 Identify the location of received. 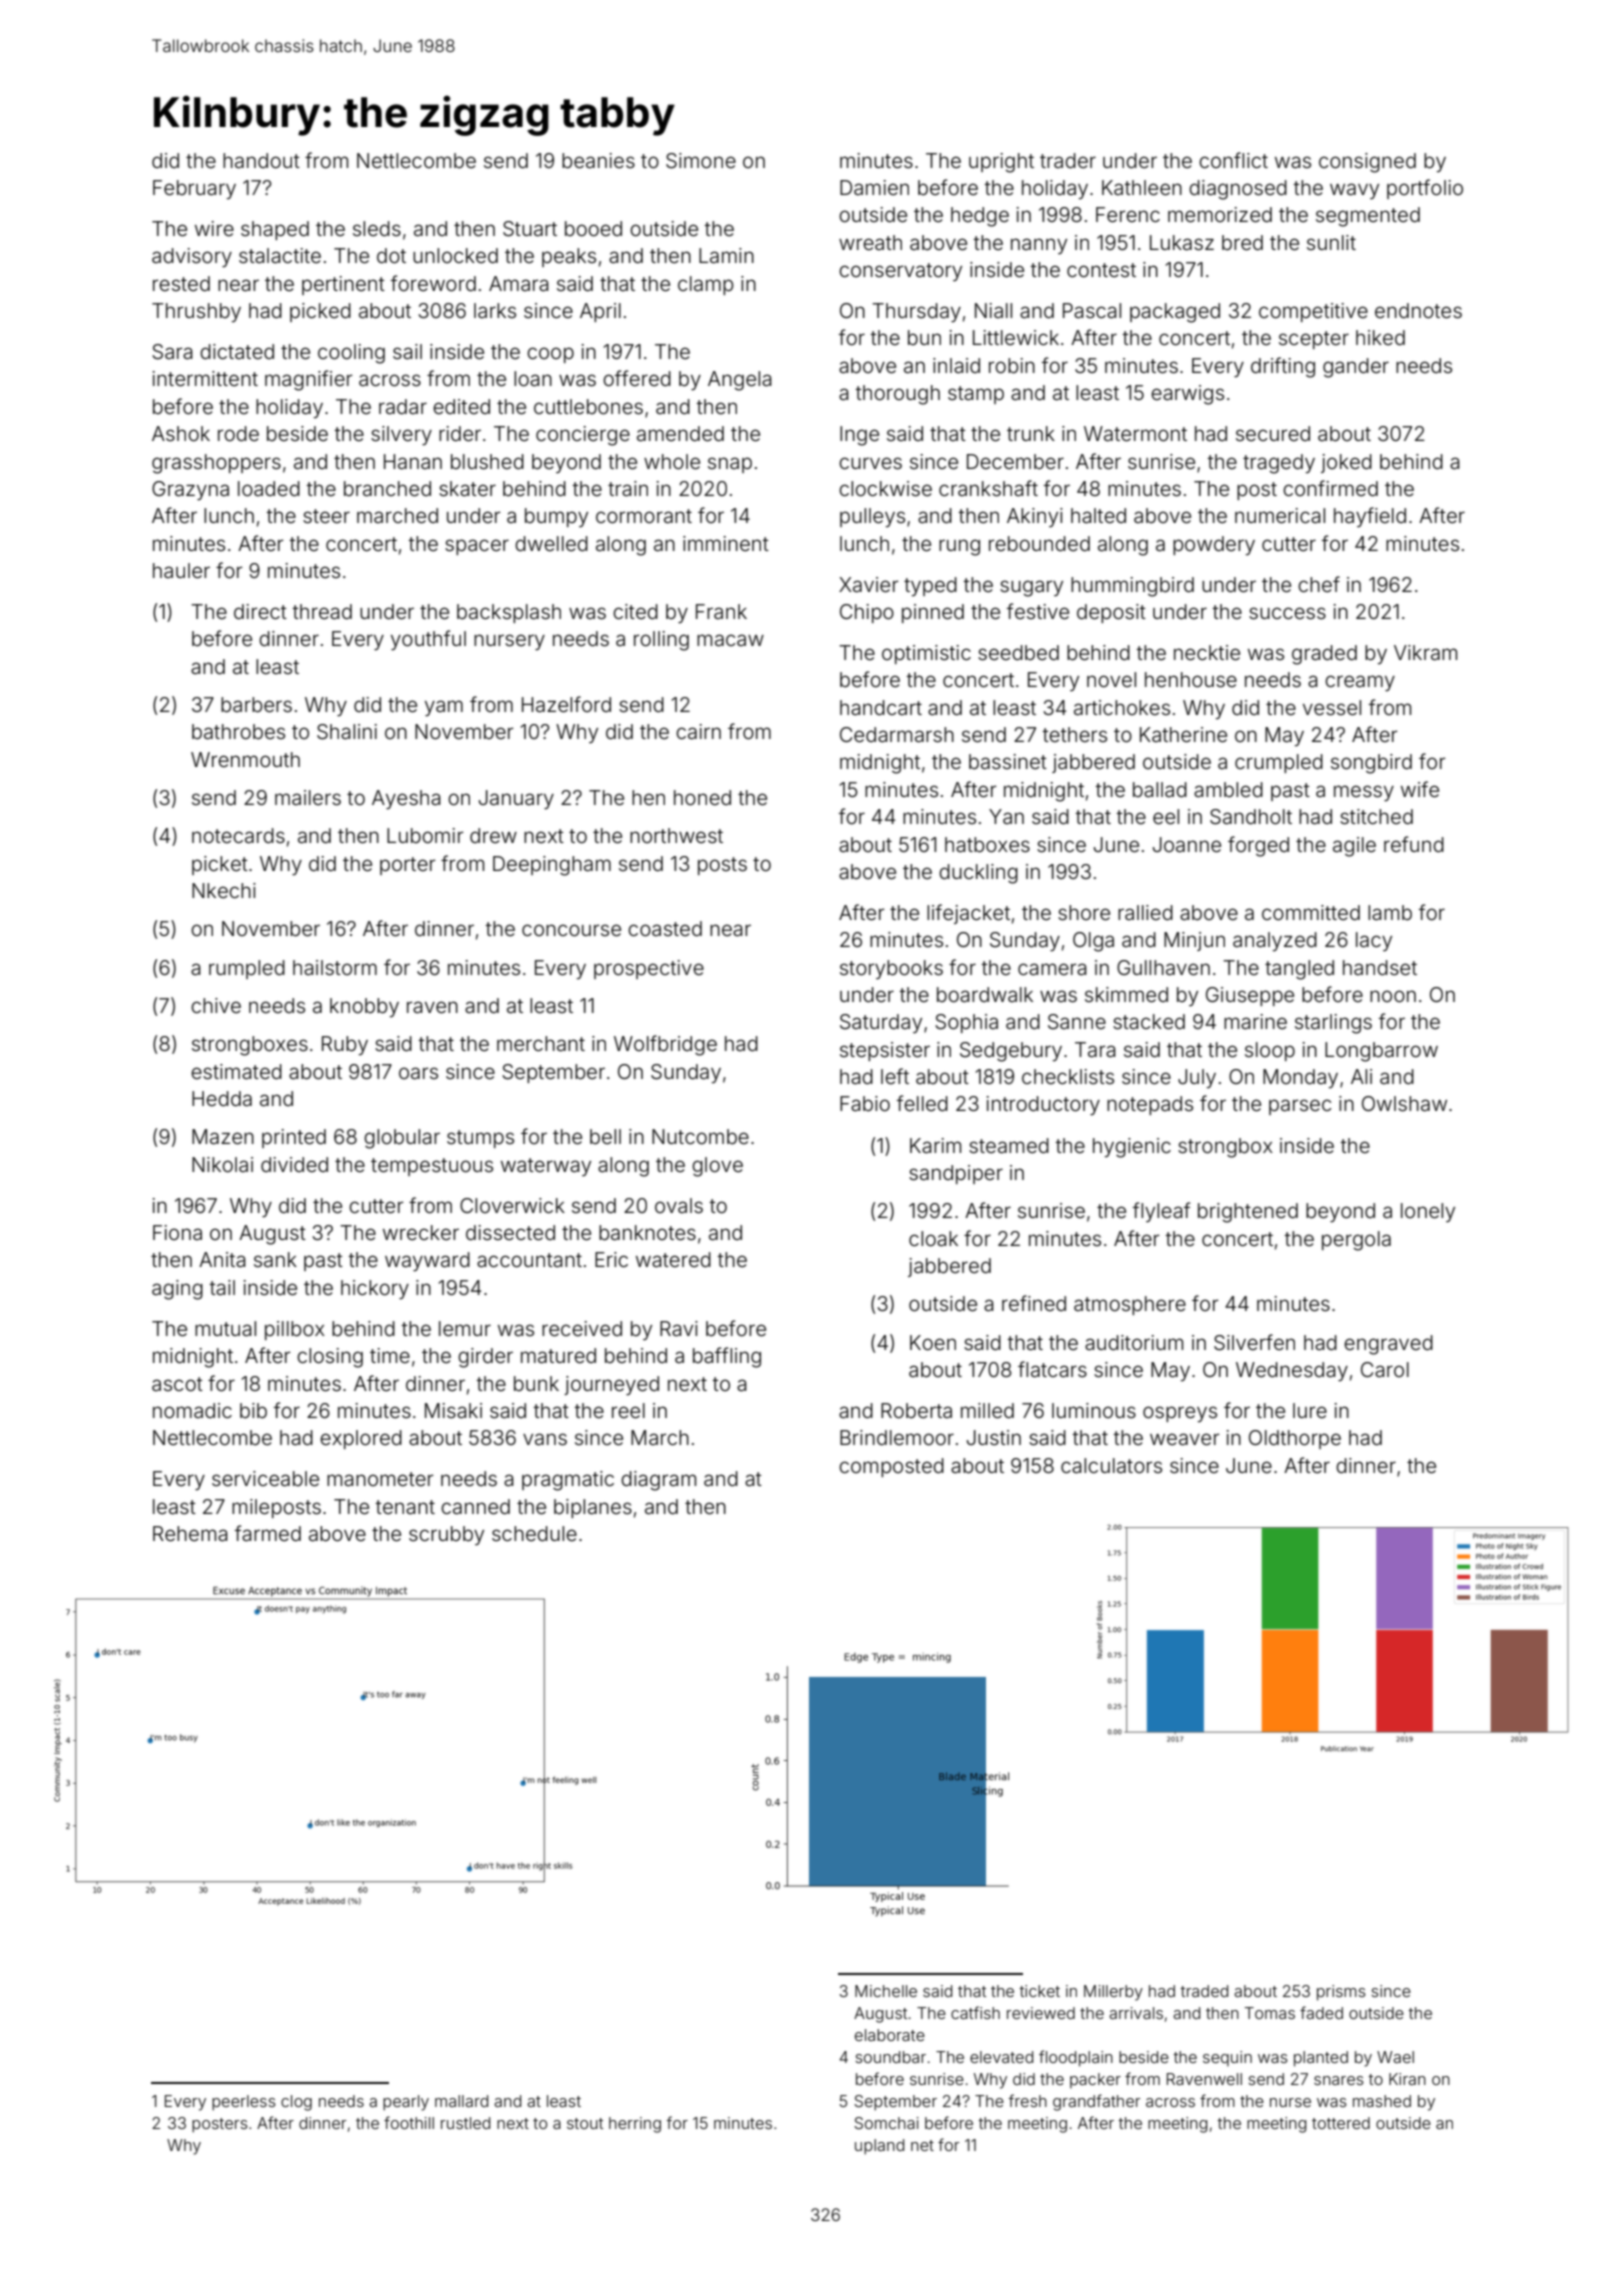
(582, 1328).
